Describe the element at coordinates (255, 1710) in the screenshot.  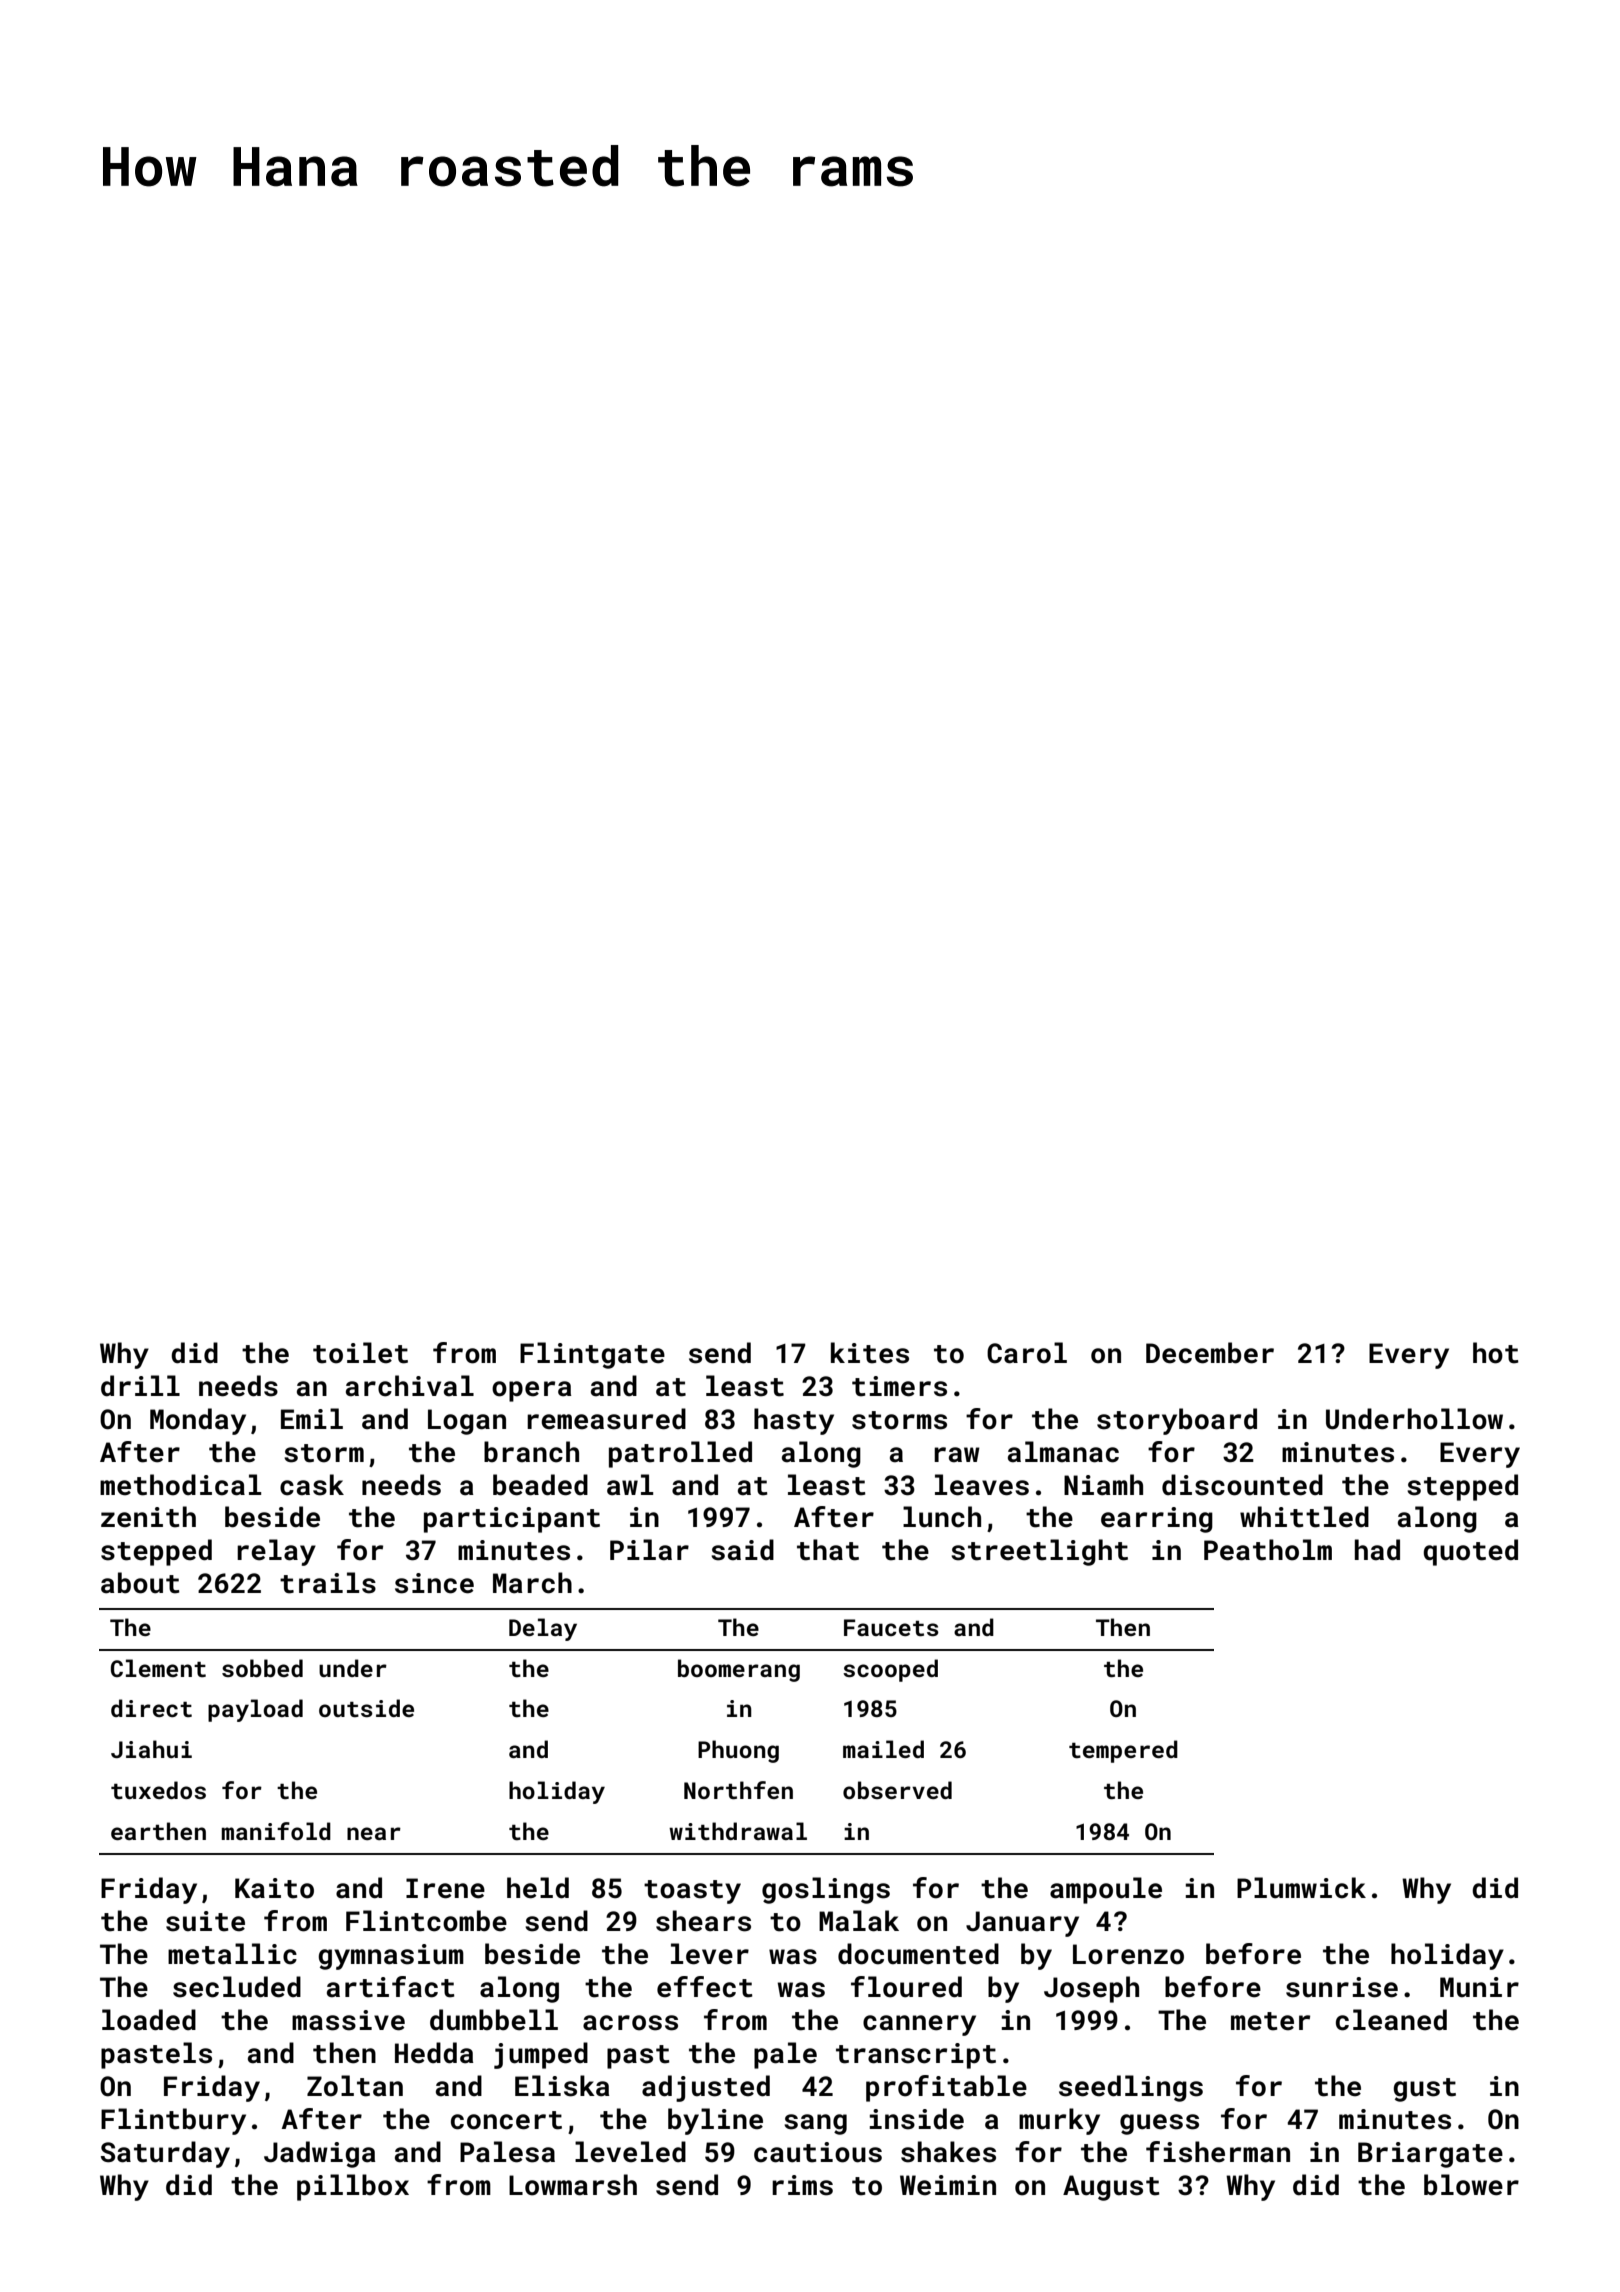
I see `payload` at that location.
